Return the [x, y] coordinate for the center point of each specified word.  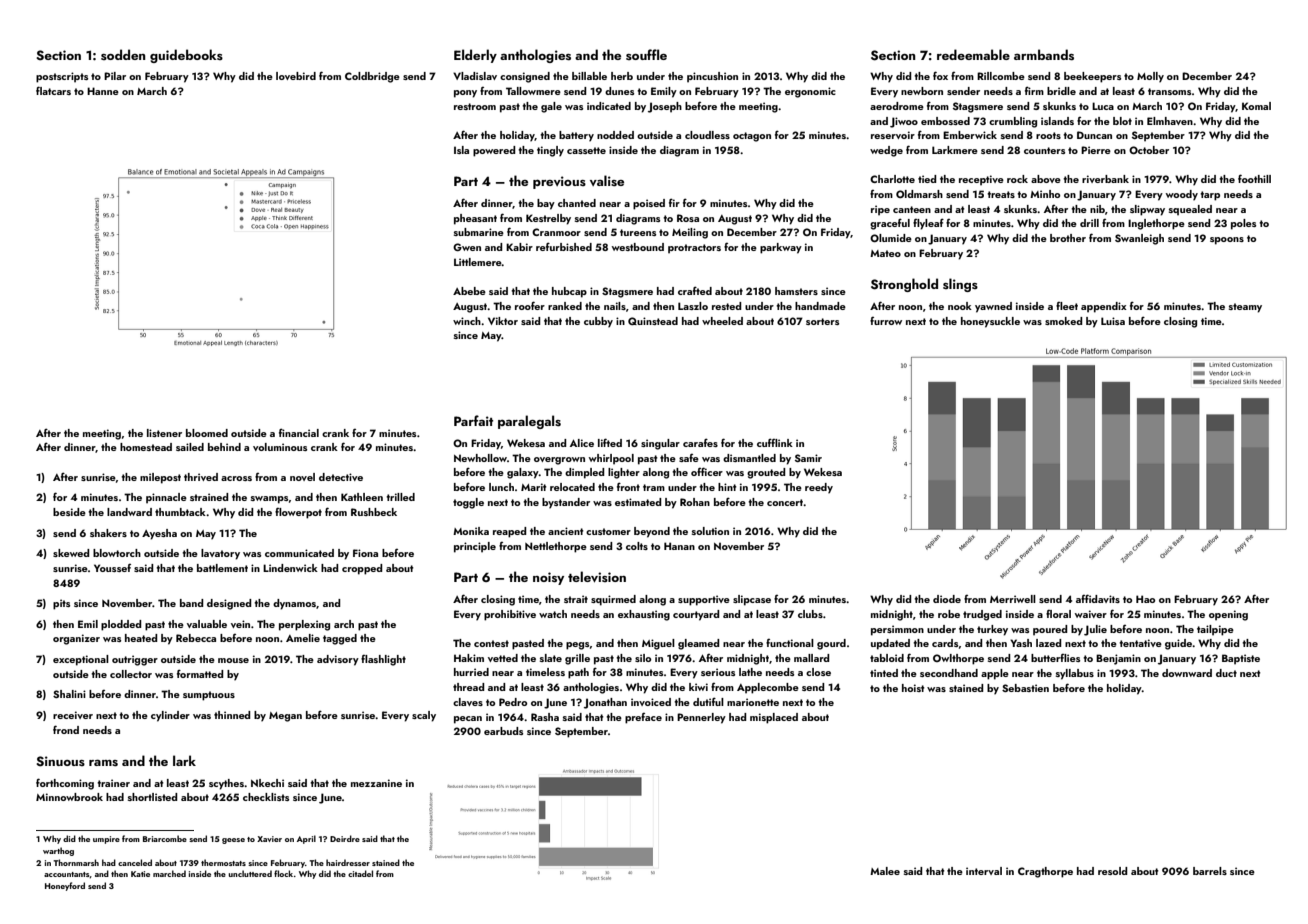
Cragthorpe [1045, 872]
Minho [1045, 194]
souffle [646, 54]
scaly [424, 716]
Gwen [467, 247]
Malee [885, 871]
